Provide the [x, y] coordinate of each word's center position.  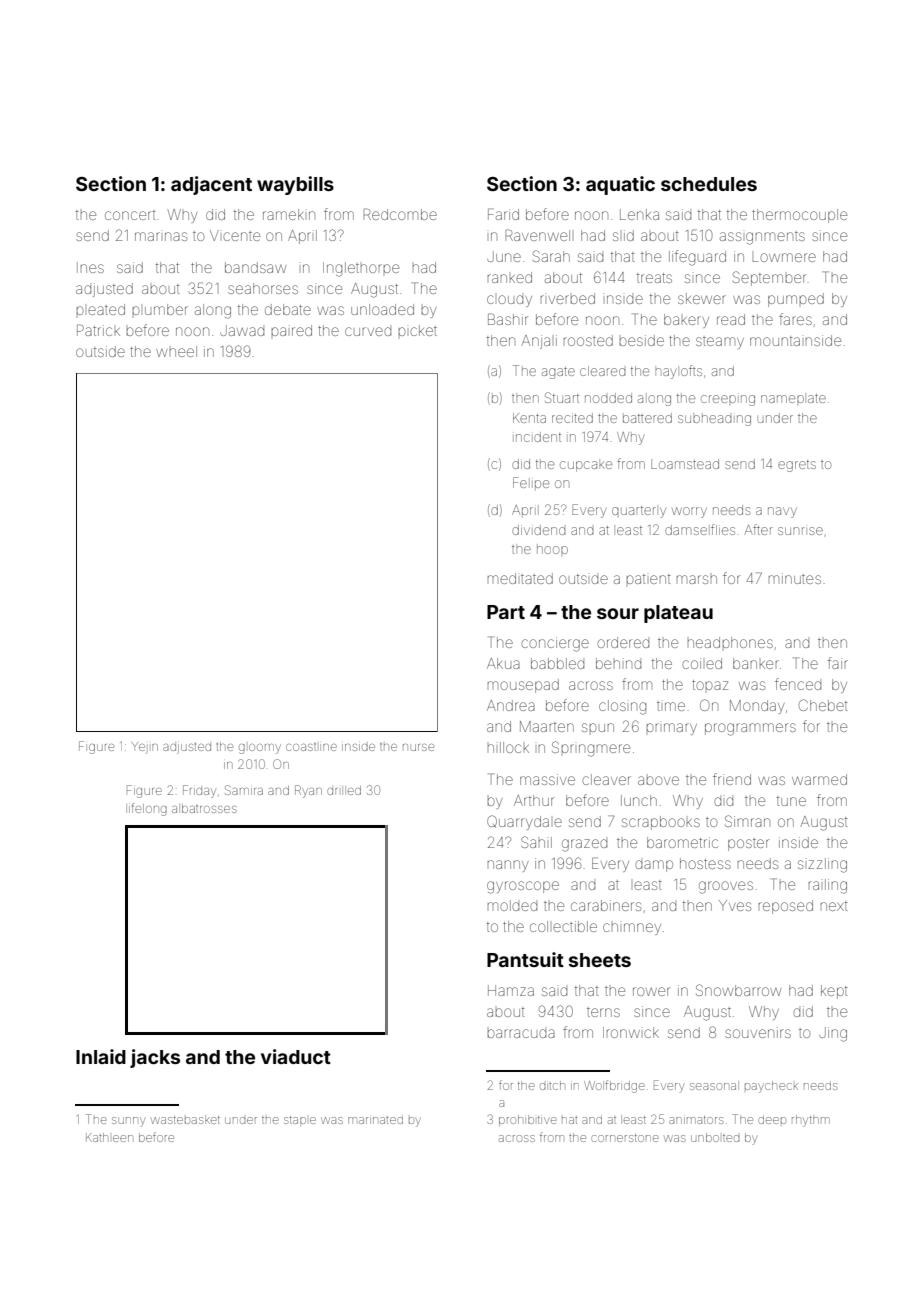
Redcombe [400, 214]
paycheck [771, 1087]
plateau [678, 614]
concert [130, 215]
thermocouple [799, 216]
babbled [557, 663]
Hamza [511, 990]
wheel [176, 351]
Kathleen [109, 1137]
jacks [155, 1058]
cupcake [586, 466]
